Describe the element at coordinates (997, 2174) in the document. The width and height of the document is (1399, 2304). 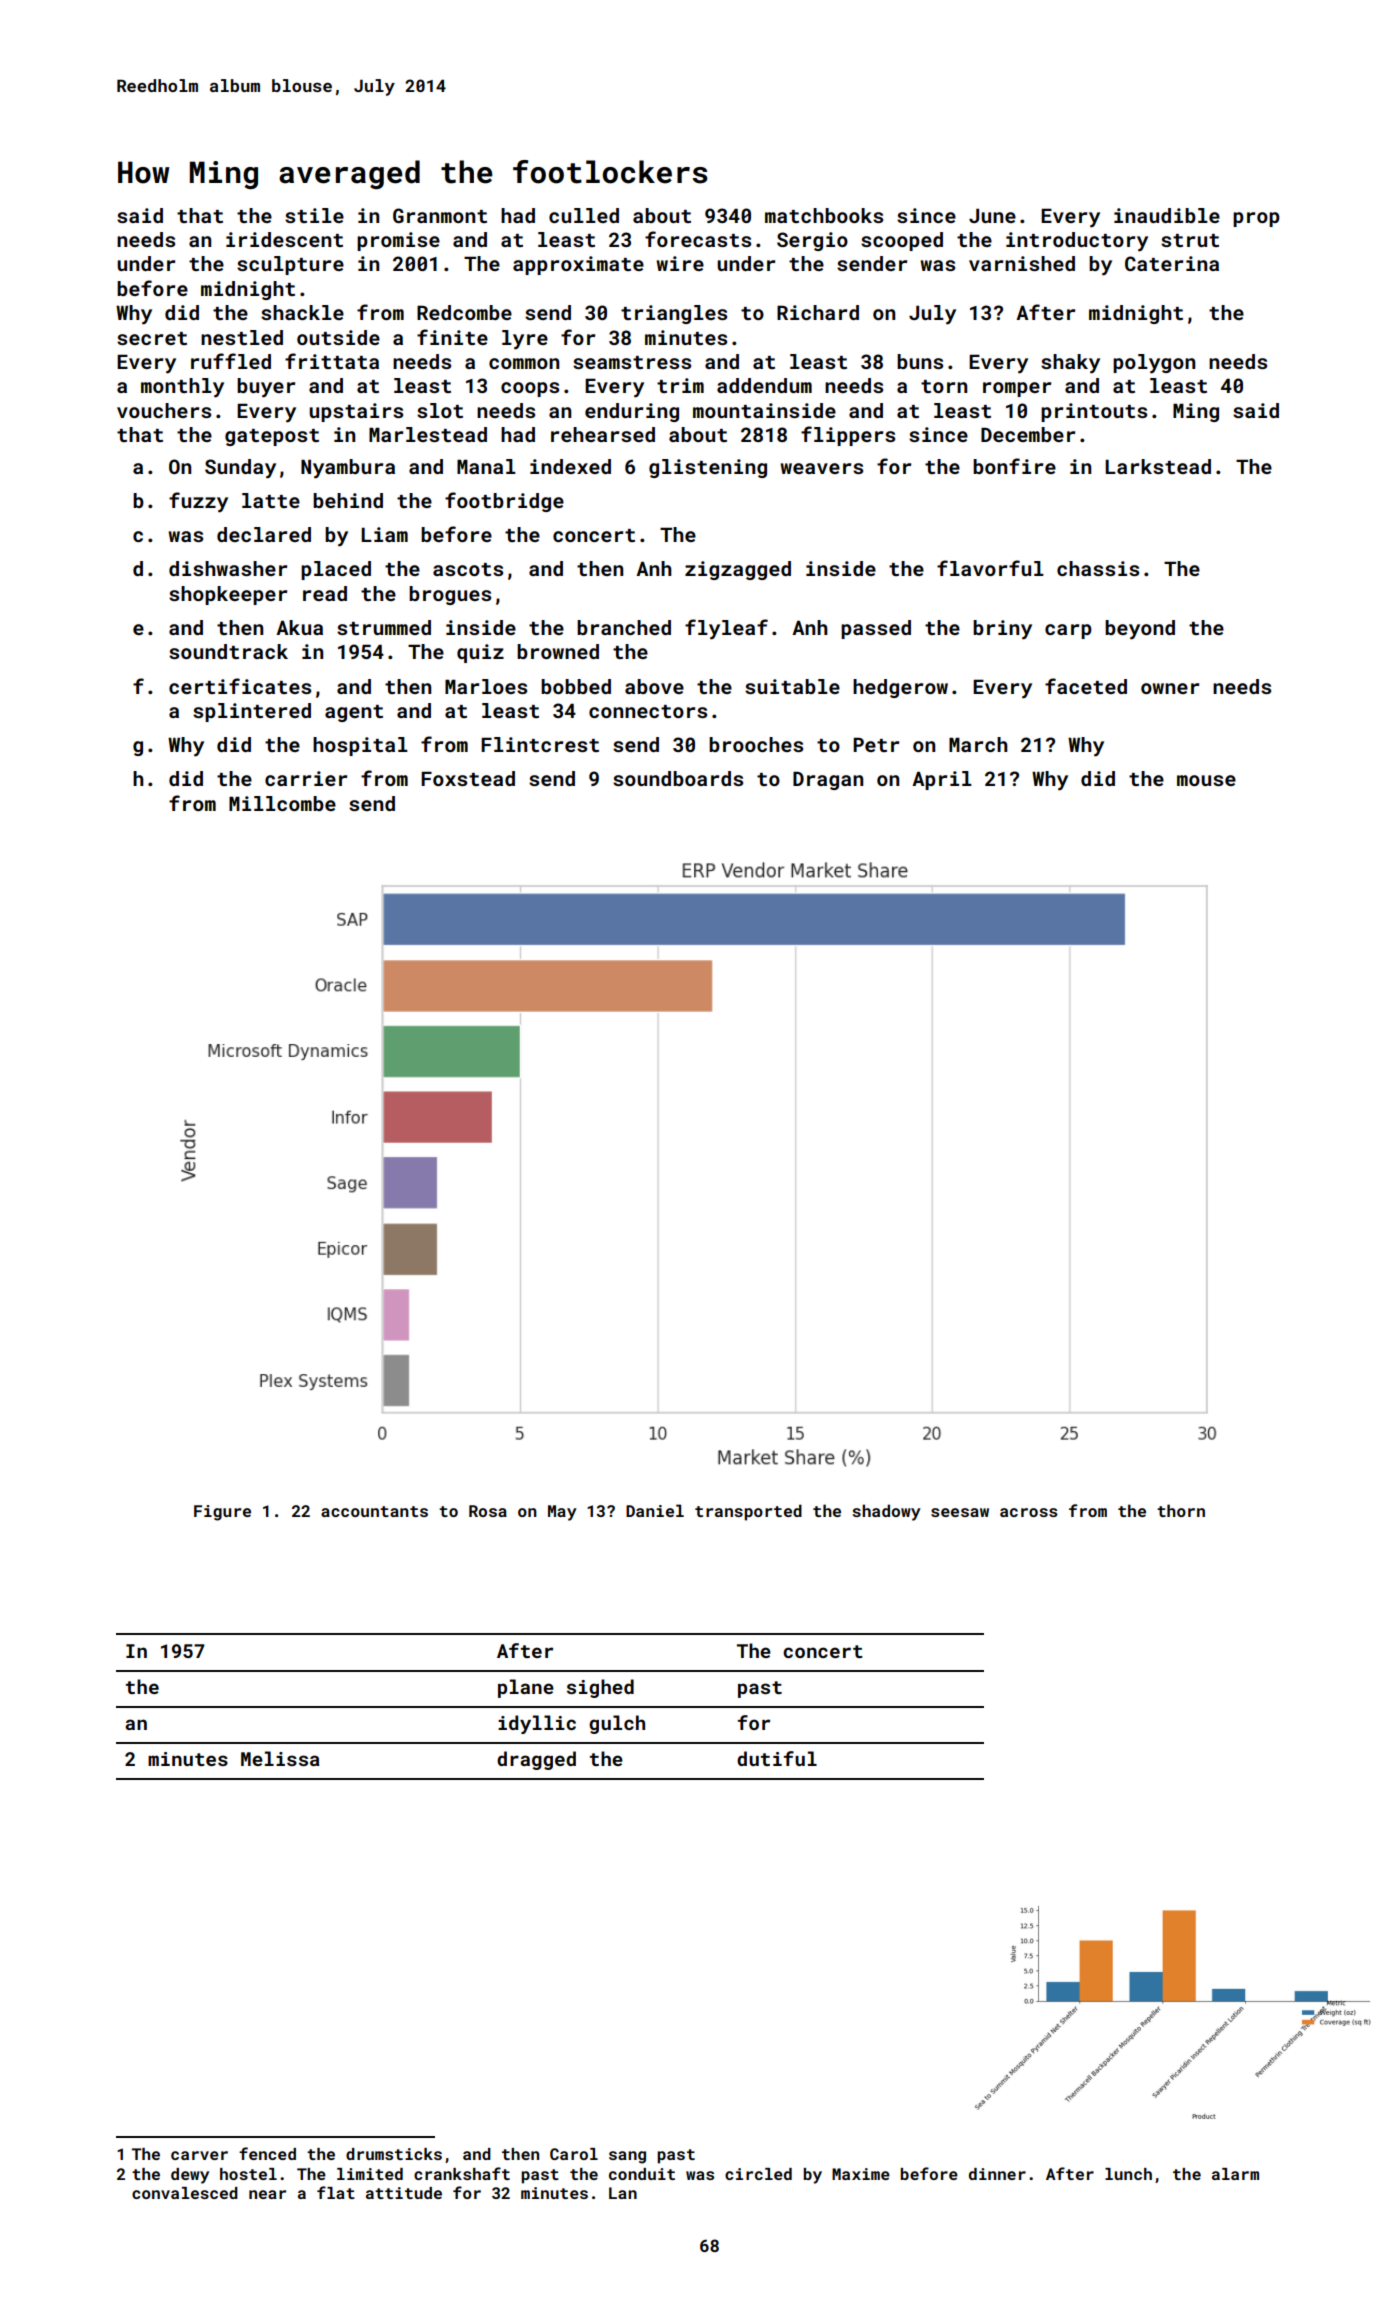
I see `dinner` at that location.
